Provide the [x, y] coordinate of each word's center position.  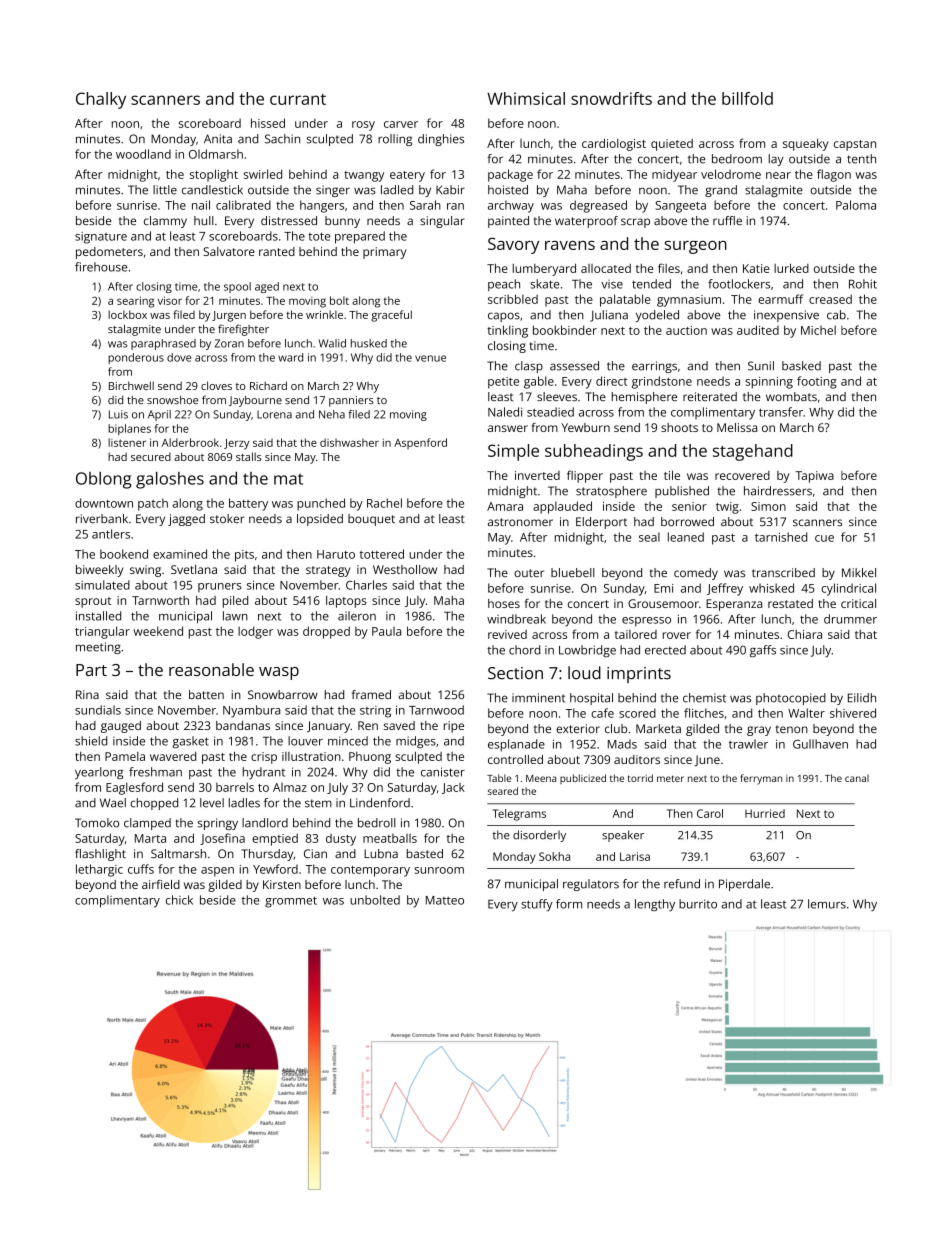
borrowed [687, 521]
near [778, 175]
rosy [363, 126]
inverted [537, 475]
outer [529, 573]
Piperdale [744, 885]
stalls [249, 456]
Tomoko [97, 823]
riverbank [102, 518]
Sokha [554, 856]
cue [824, 538]
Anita [218, 139]
